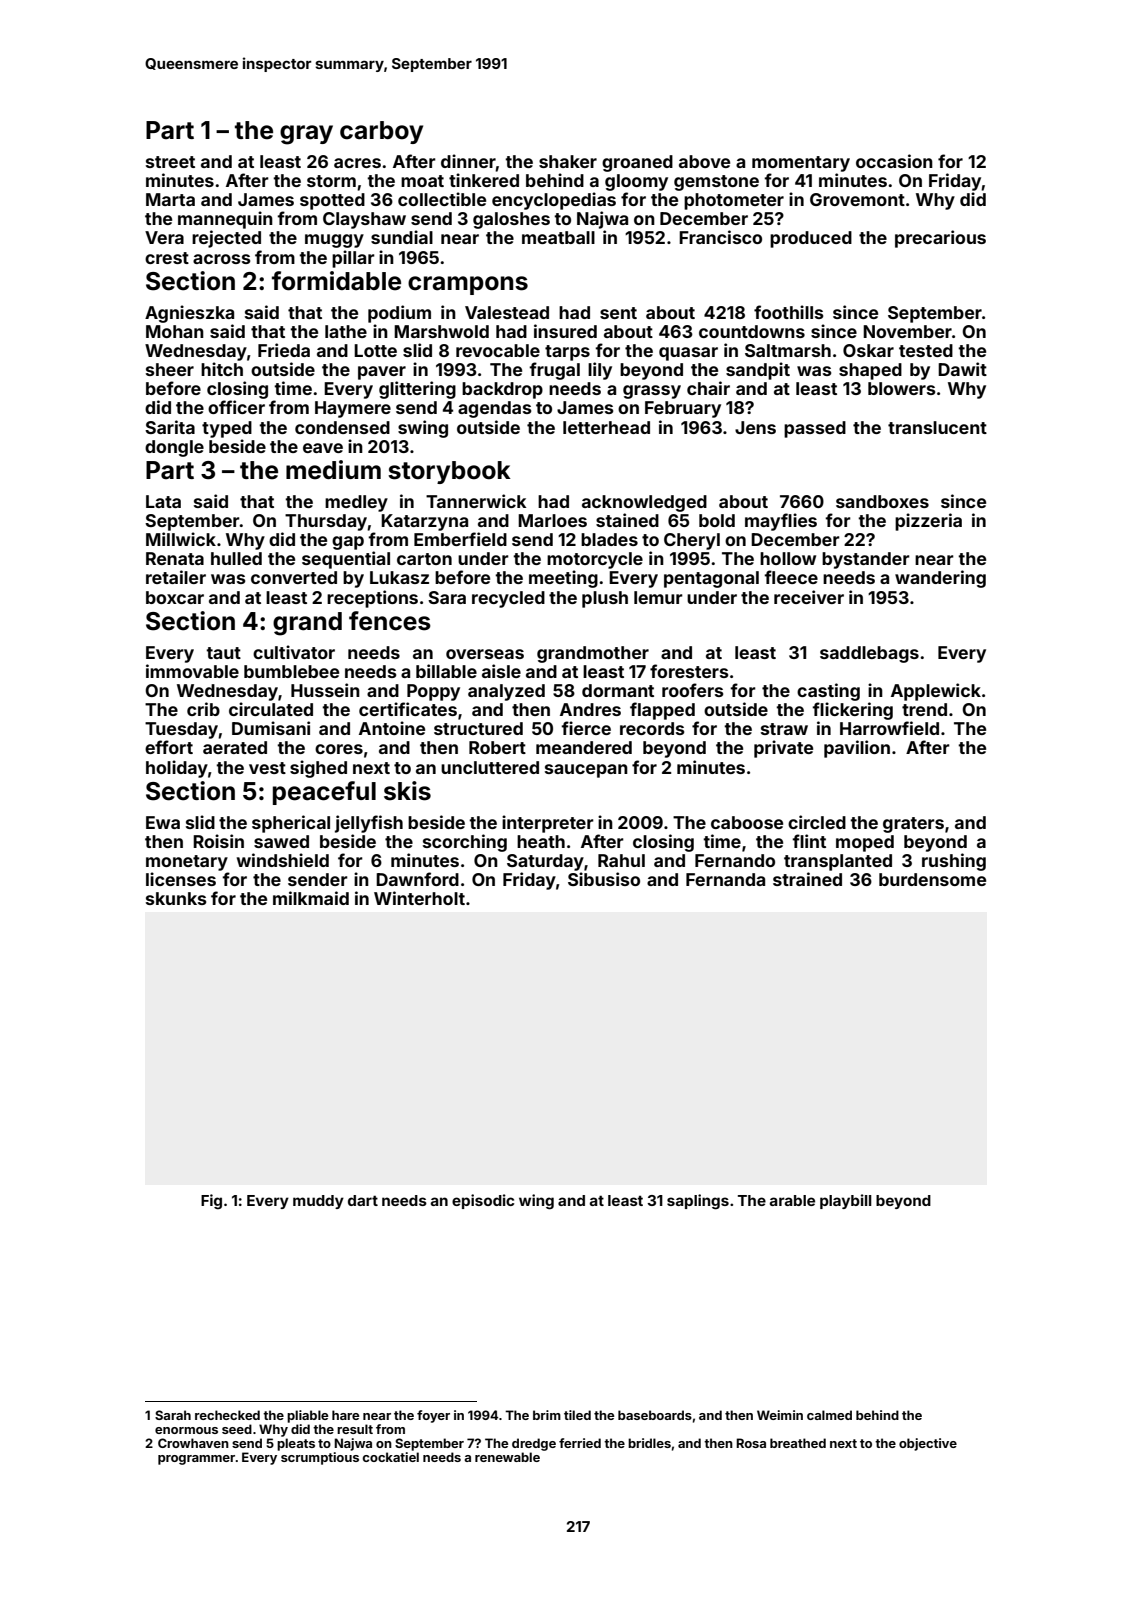 The image size is (1132, 1601). I want to click on windshield, so click(283, 860).
